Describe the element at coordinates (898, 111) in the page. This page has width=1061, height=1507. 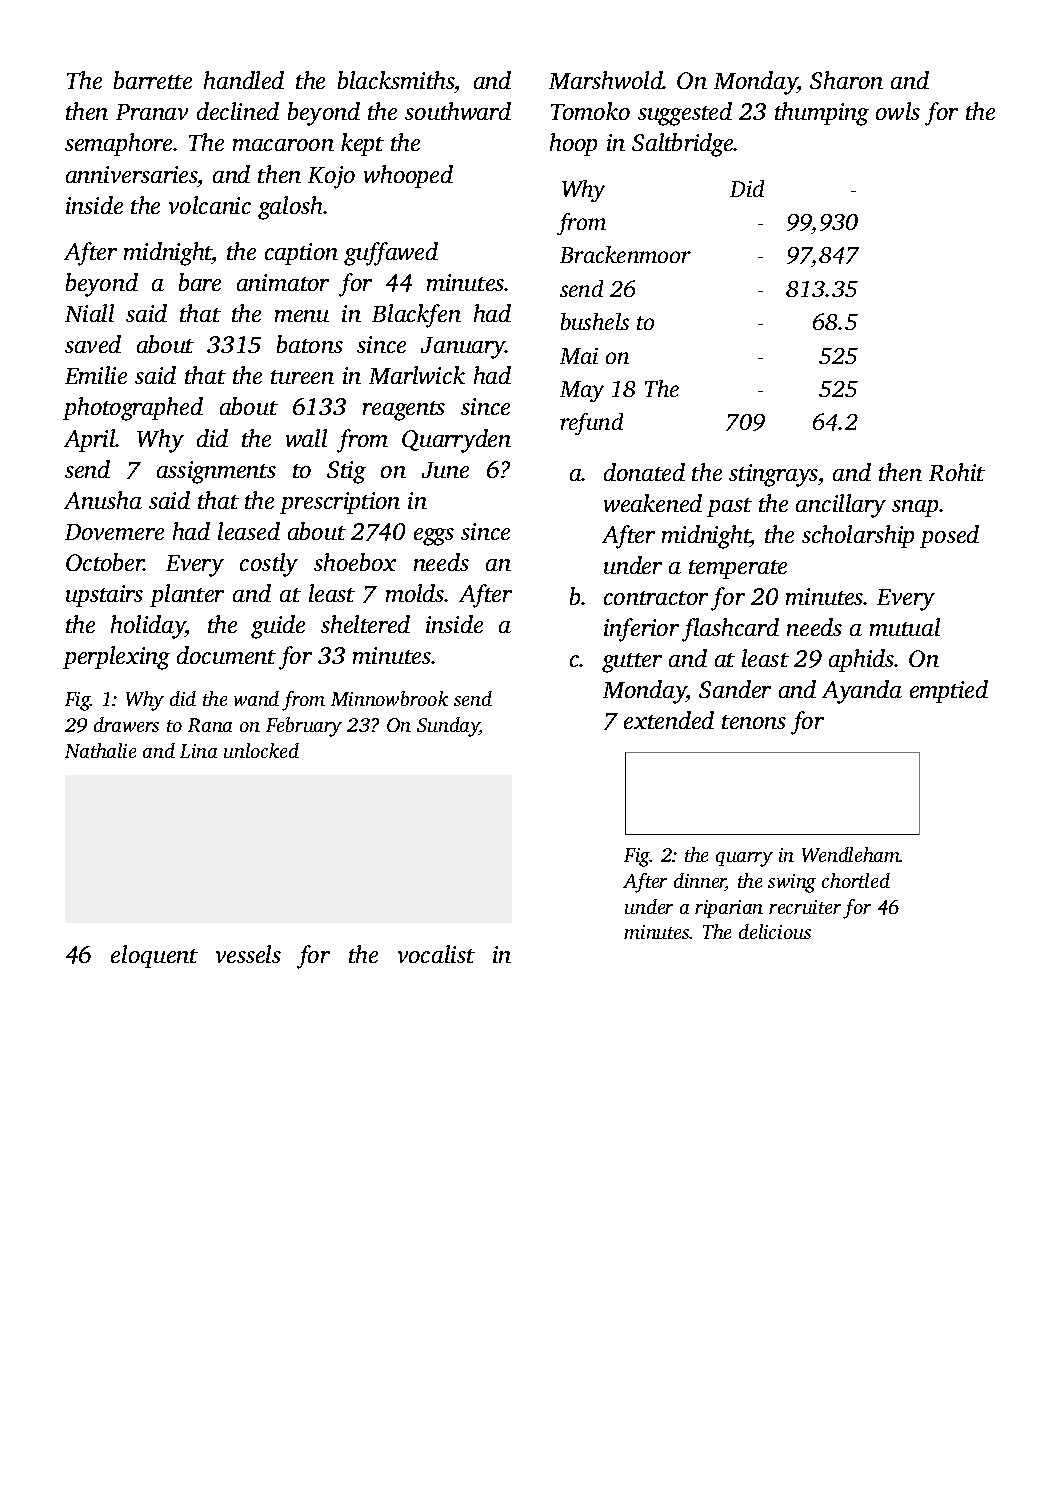
I see `owls` at that location.
